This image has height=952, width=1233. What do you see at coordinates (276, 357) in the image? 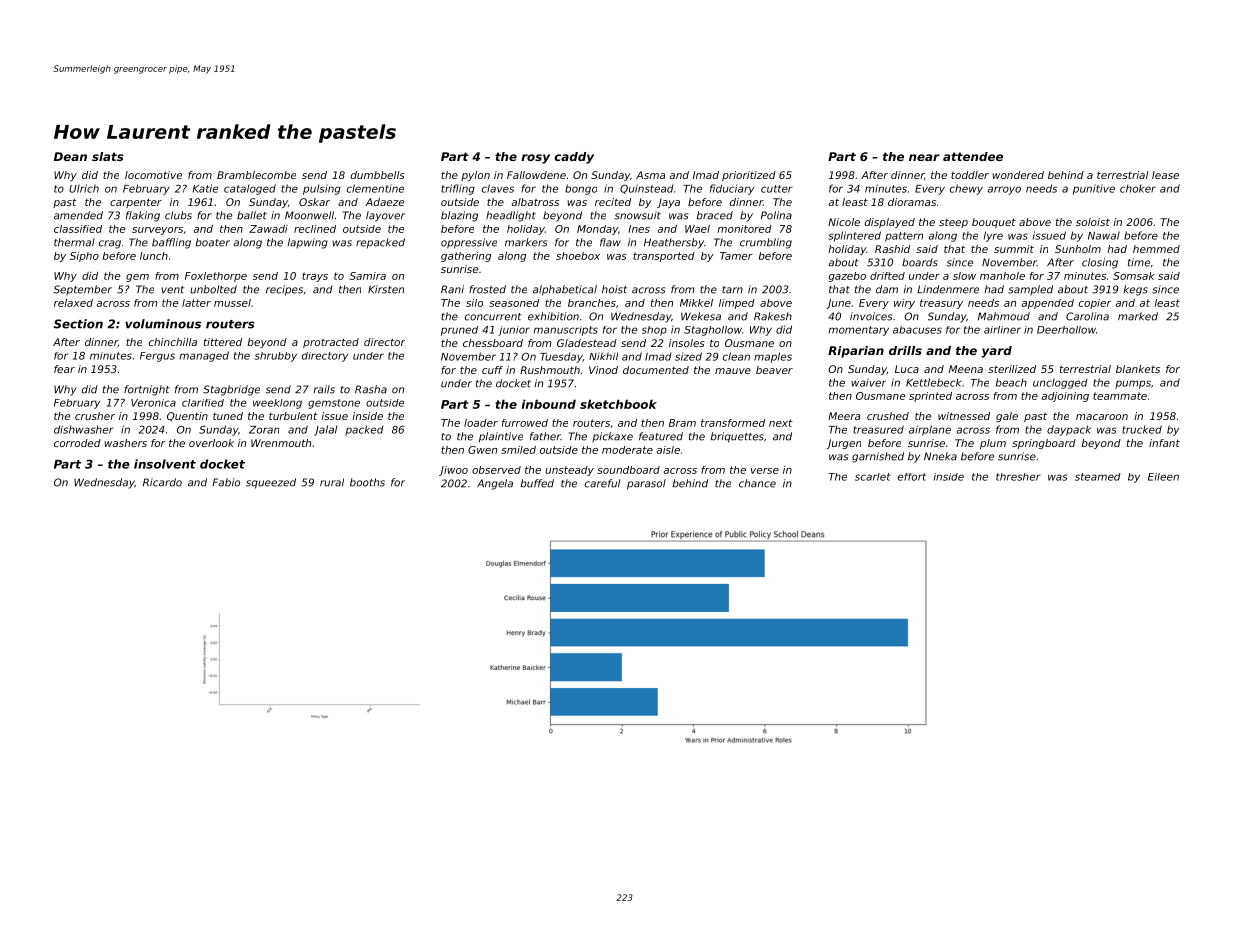
I see `shrubby` at bounding box center [276, 357].
